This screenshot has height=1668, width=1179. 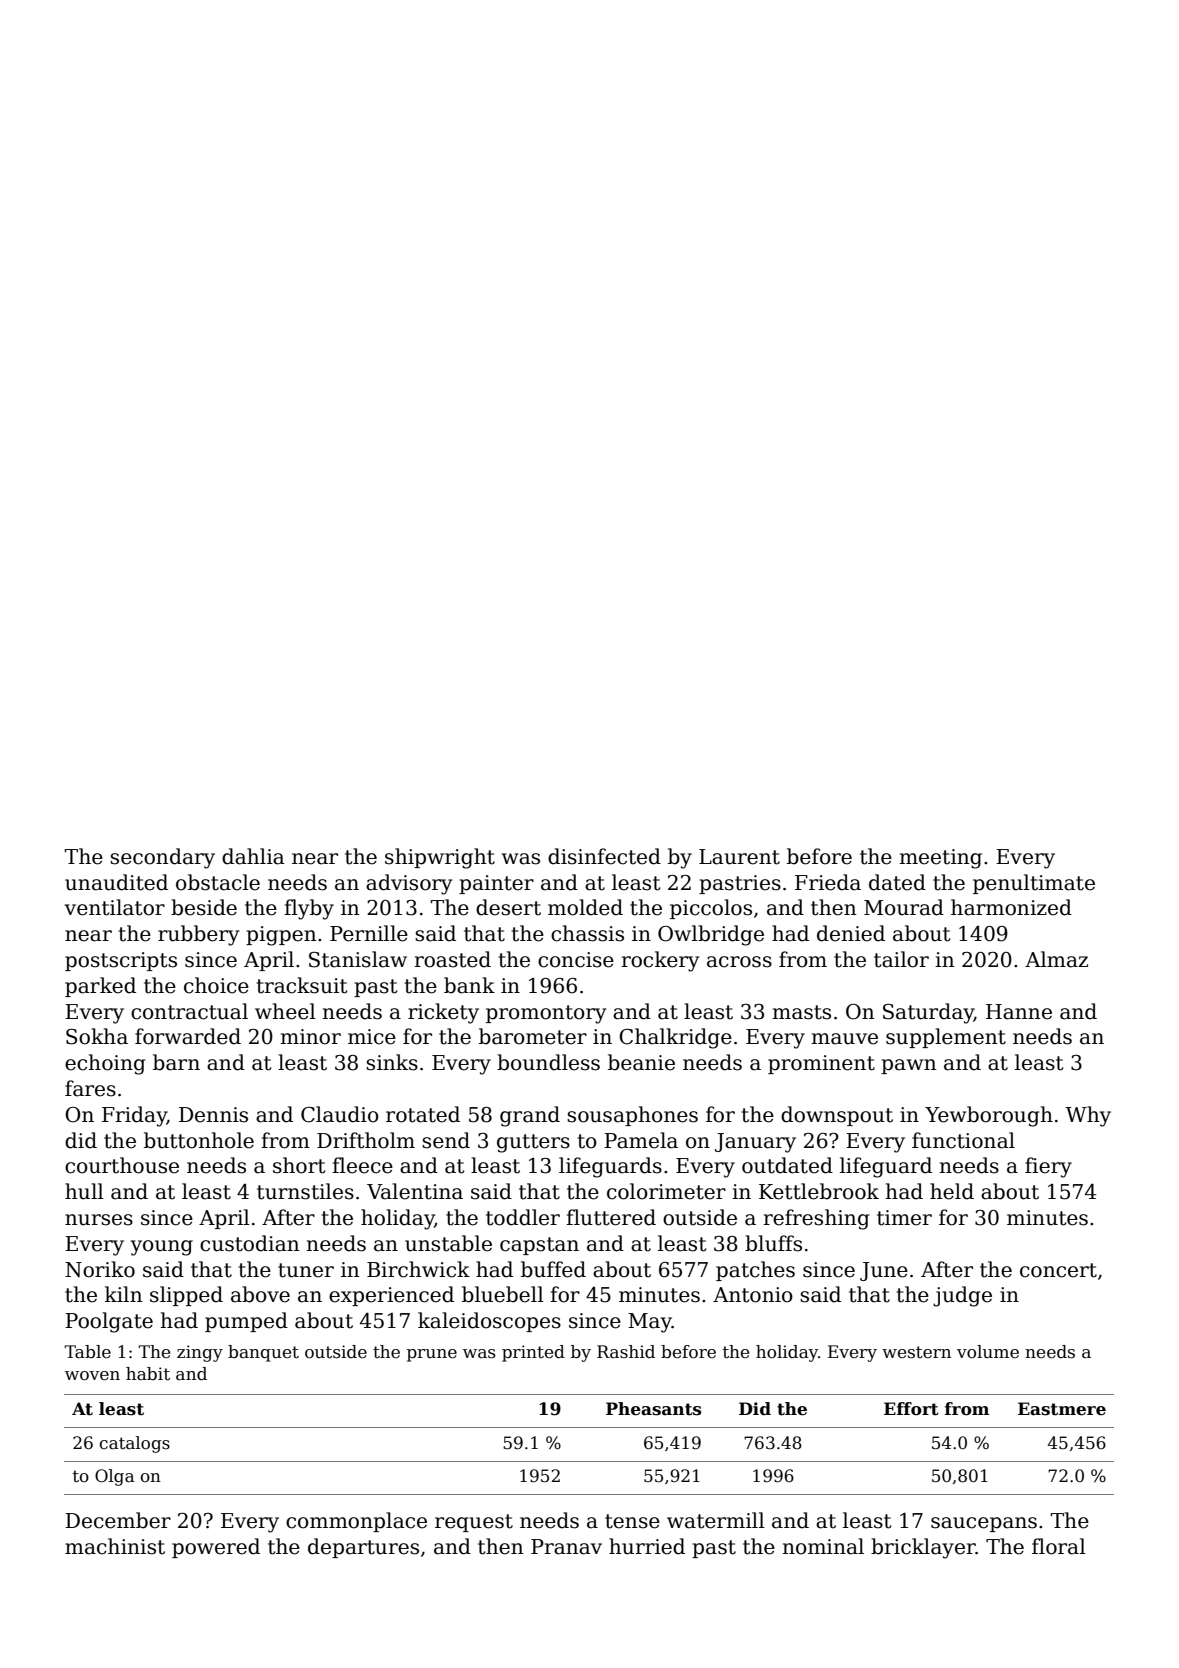 What do you see at coordinates (363, 1548) in the screenshot?
I see `departures` at bounding box center [363, 1548].
